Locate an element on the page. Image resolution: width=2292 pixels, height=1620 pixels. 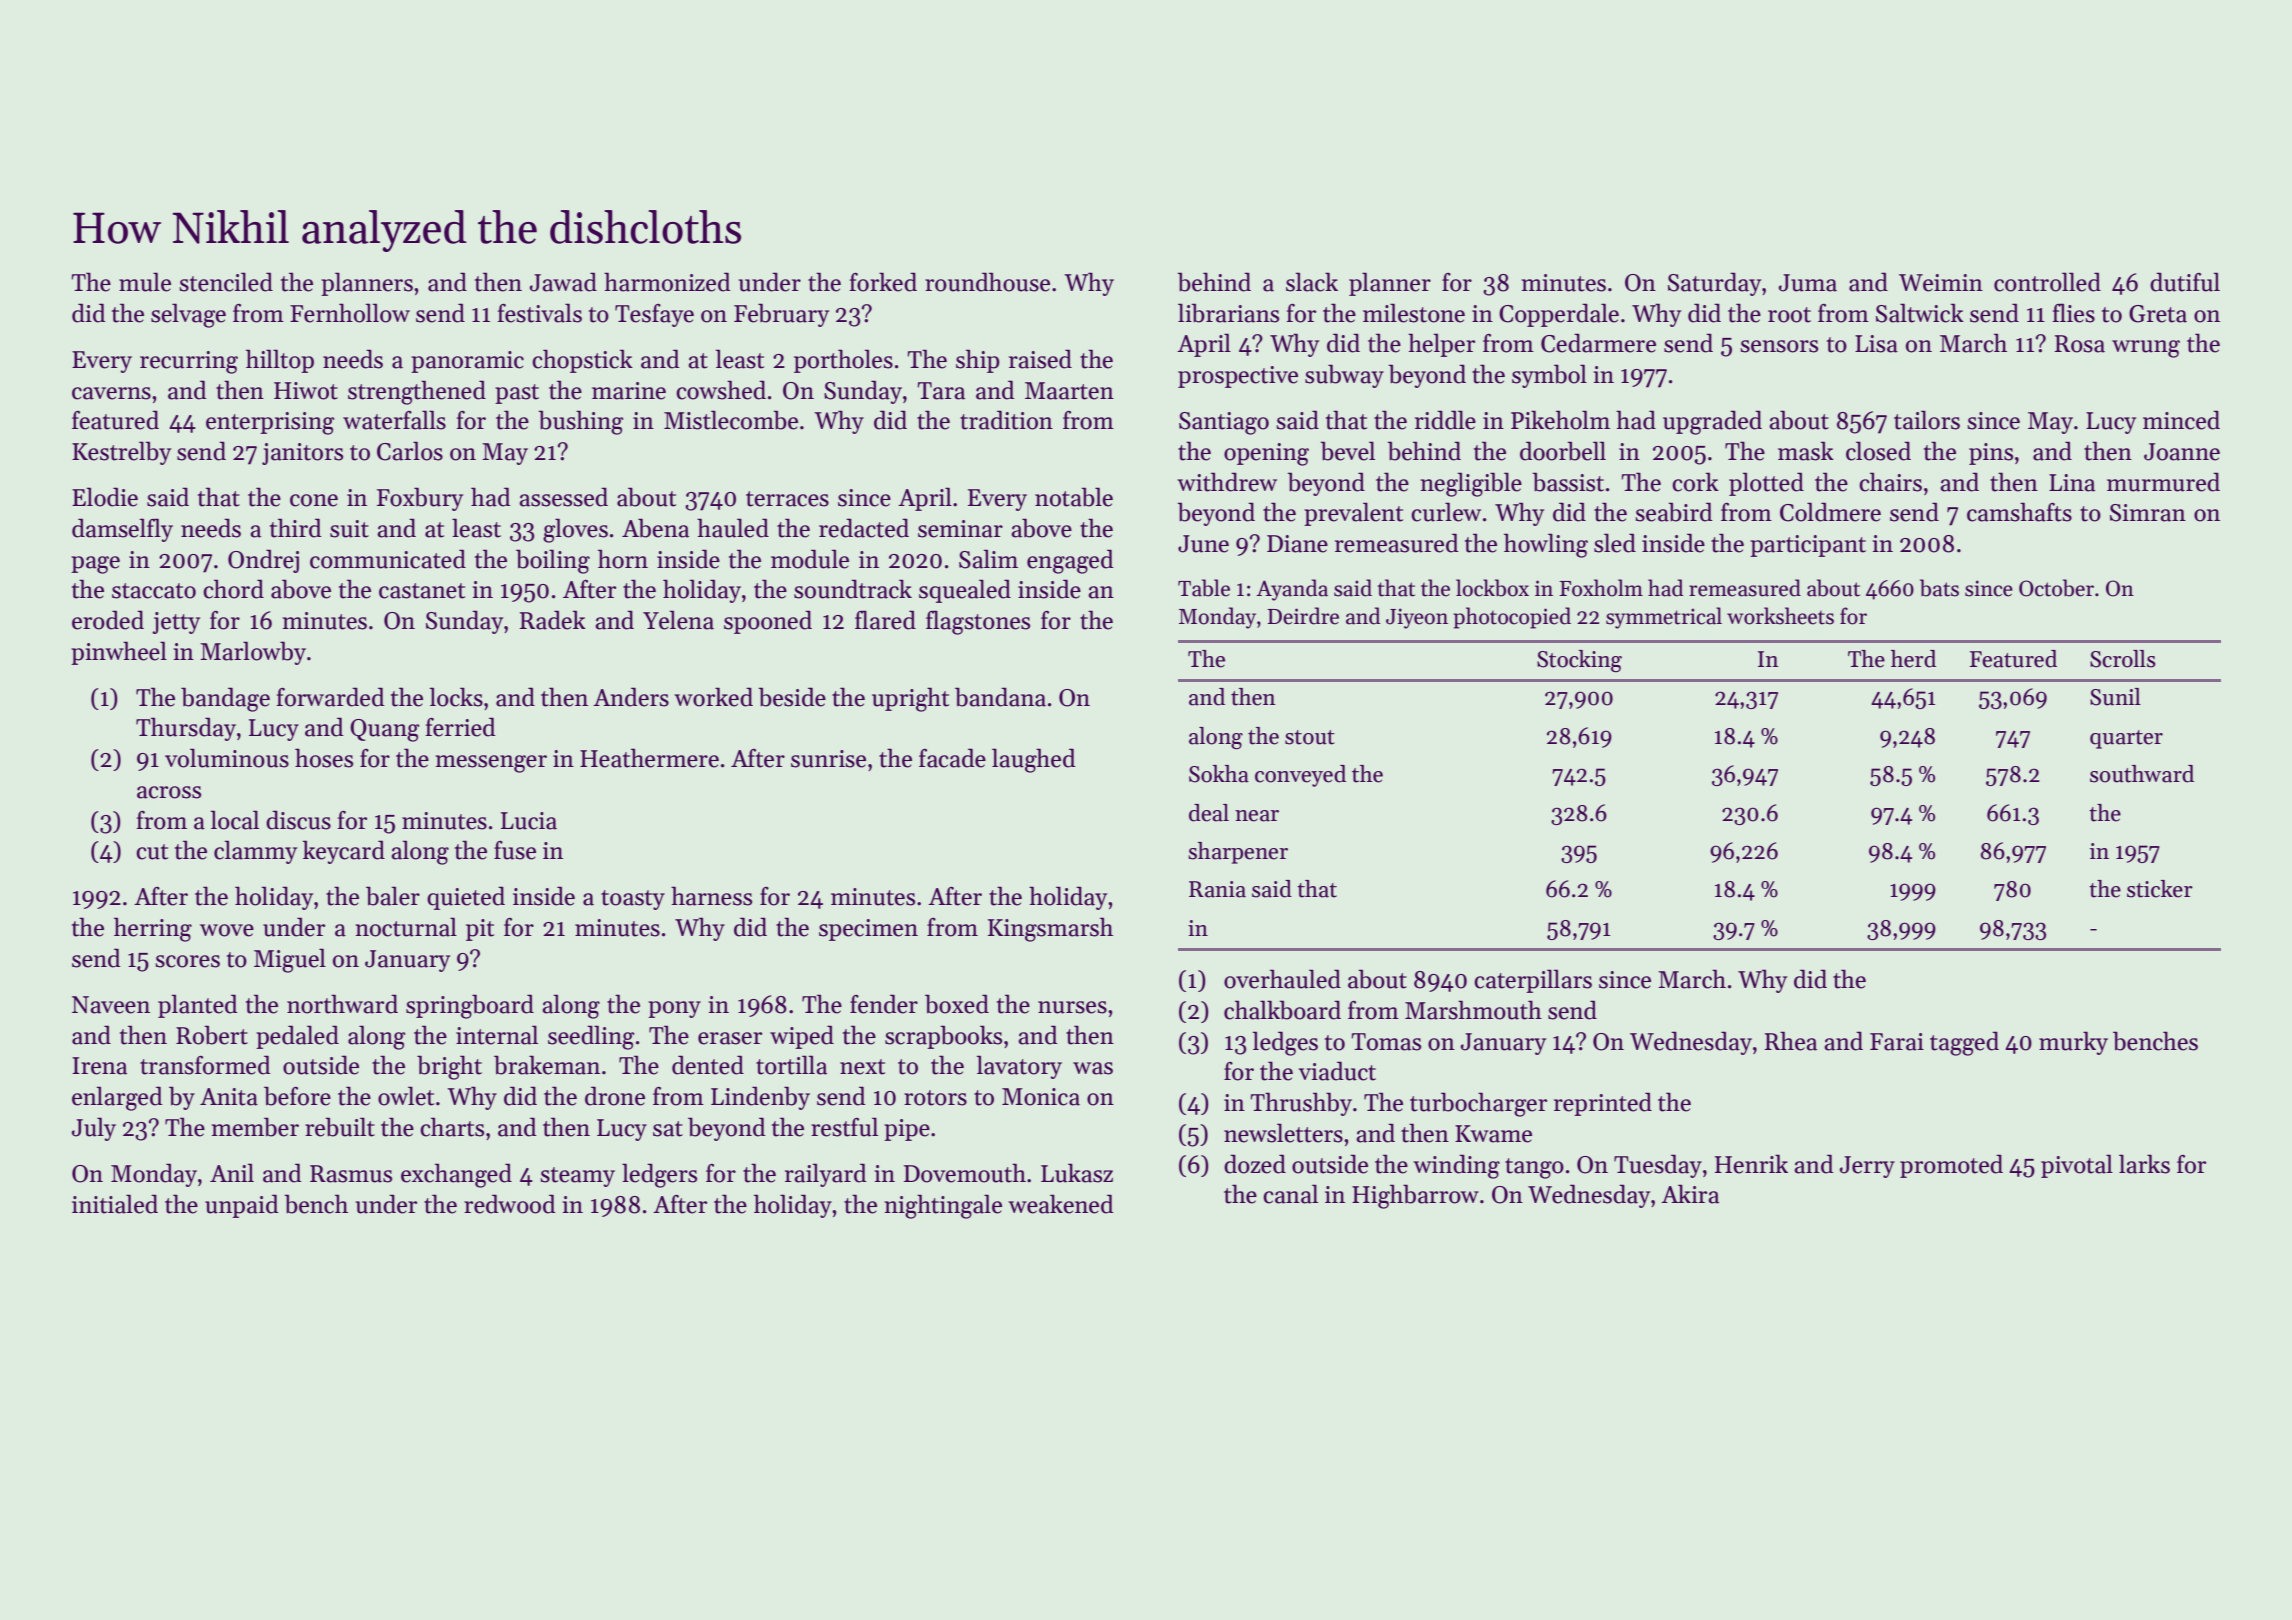
murky is located at coordinates (2073, 1043).
